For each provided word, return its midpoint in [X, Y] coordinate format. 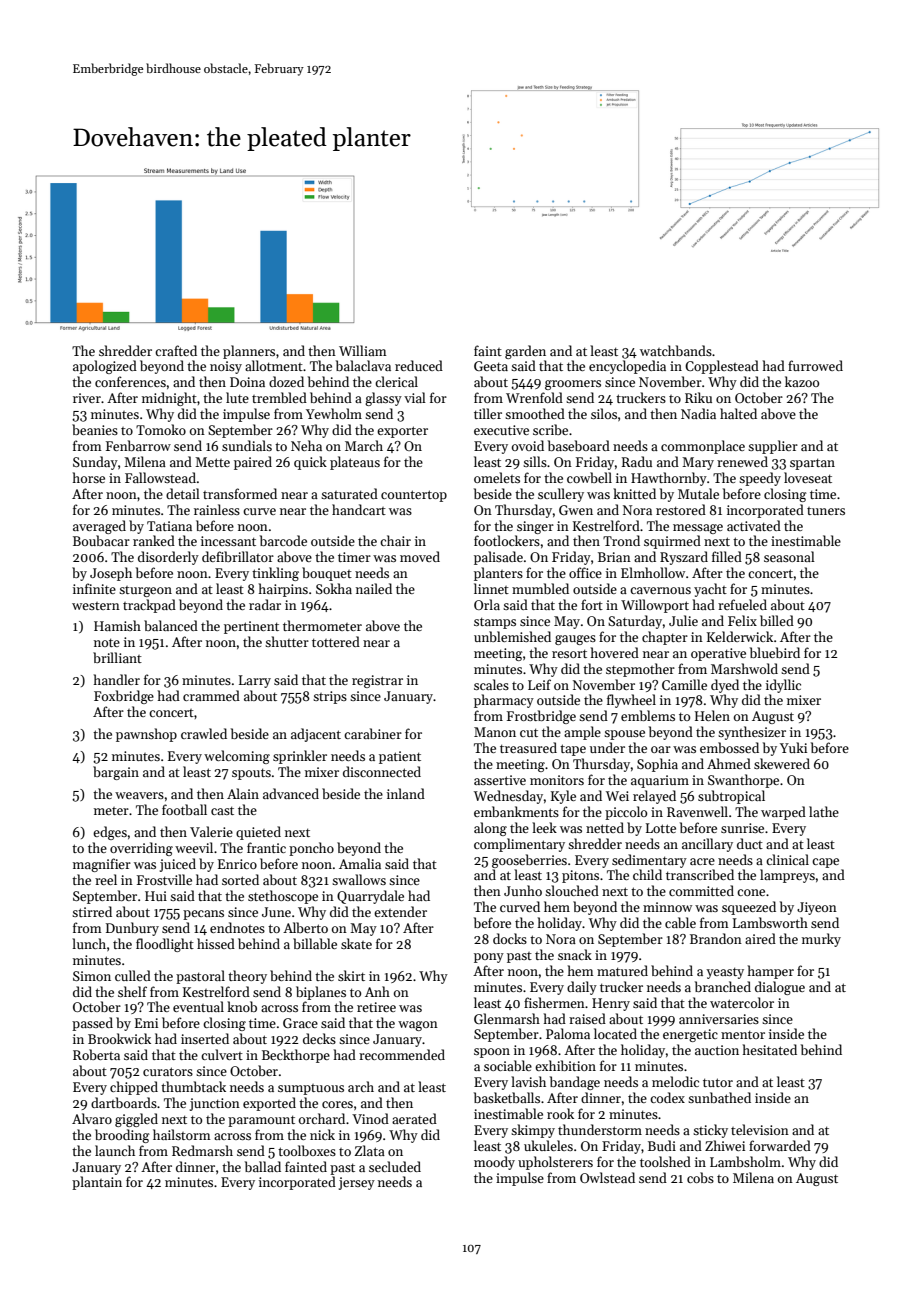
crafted [176, 350]
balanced [171, 625]
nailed [374, 588]
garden [525, 352]
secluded [395, 1166]
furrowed [815, 365]
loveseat [808, 477]
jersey [357, 1183]
